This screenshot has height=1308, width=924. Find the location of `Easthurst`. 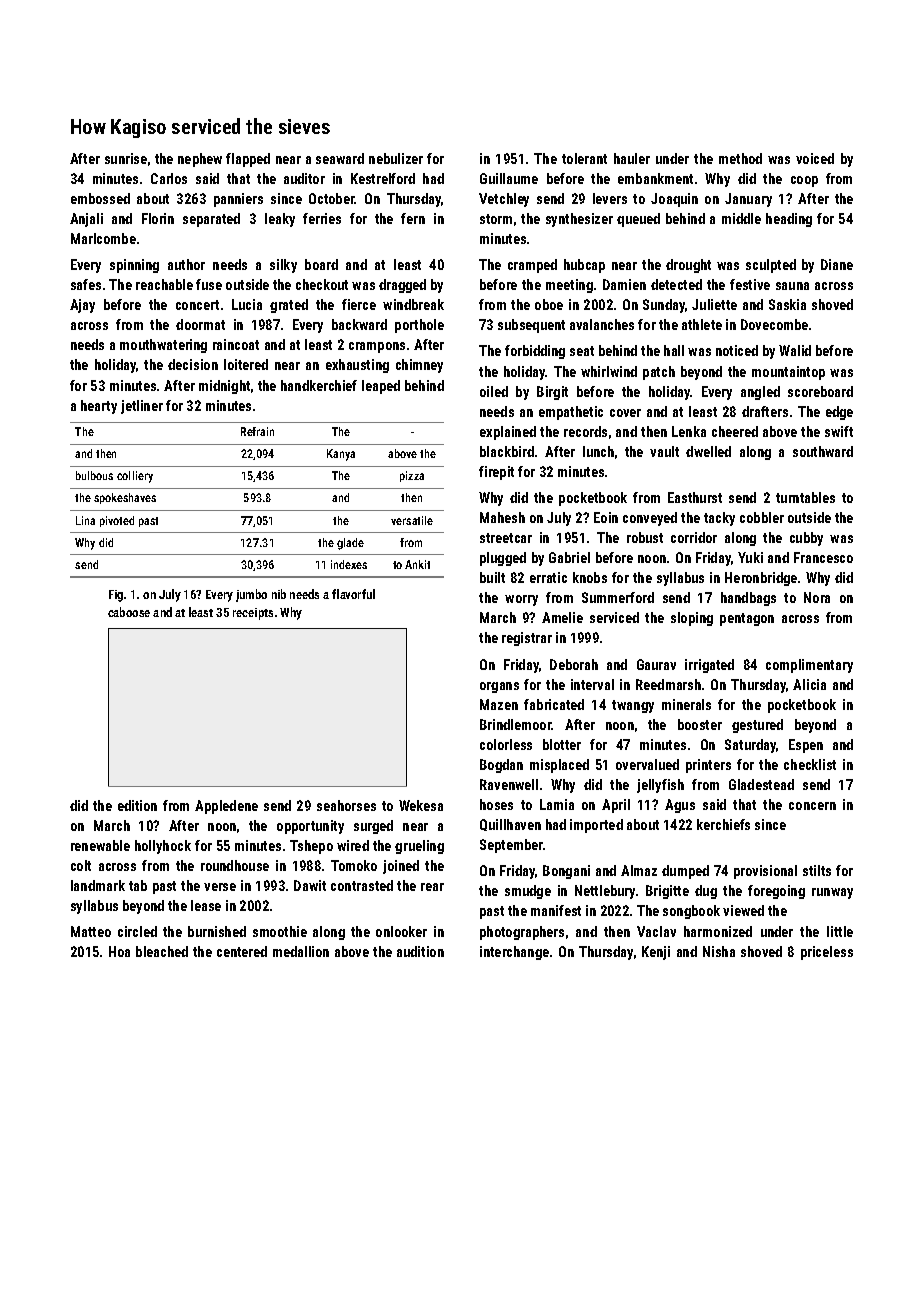

Easthurst is located at coordinates (695, 497).
